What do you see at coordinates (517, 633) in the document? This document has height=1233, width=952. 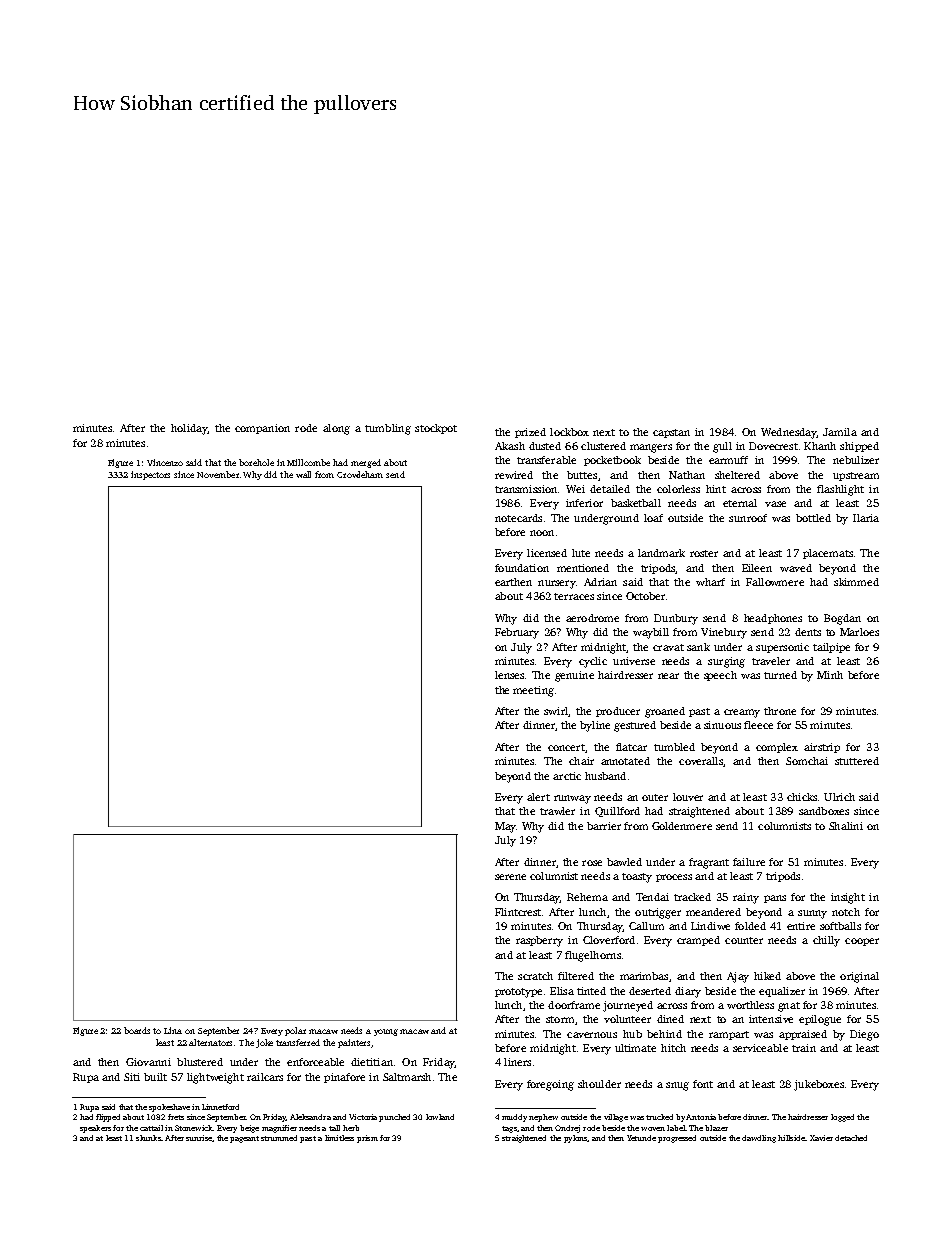 I see `February` at bounding box center [517, 633].
